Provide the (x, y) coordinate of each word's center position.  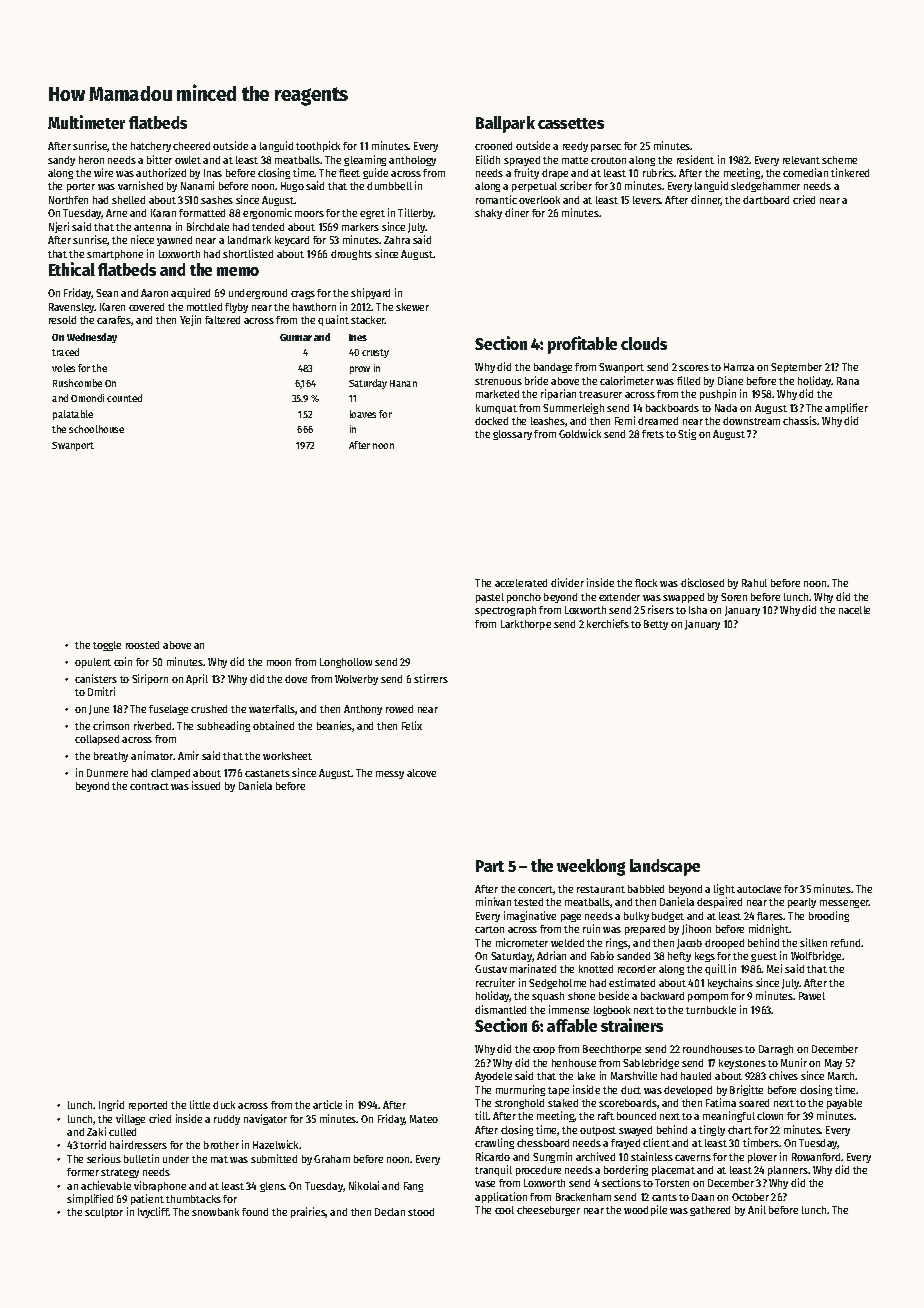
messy (390, 775)
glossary (512, 435)
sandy (61, 161)
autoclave (759, 889)
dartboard (766, 200)
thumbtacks (193, 1199)
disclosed (702, 582)
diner (517, 212)
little (200, 1104)
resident (695, 159)
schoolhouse (96, 429)
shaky (488, 214)
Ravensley (72, 308)
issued (206, 785)
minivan (493, 901)
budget (668, 917)
